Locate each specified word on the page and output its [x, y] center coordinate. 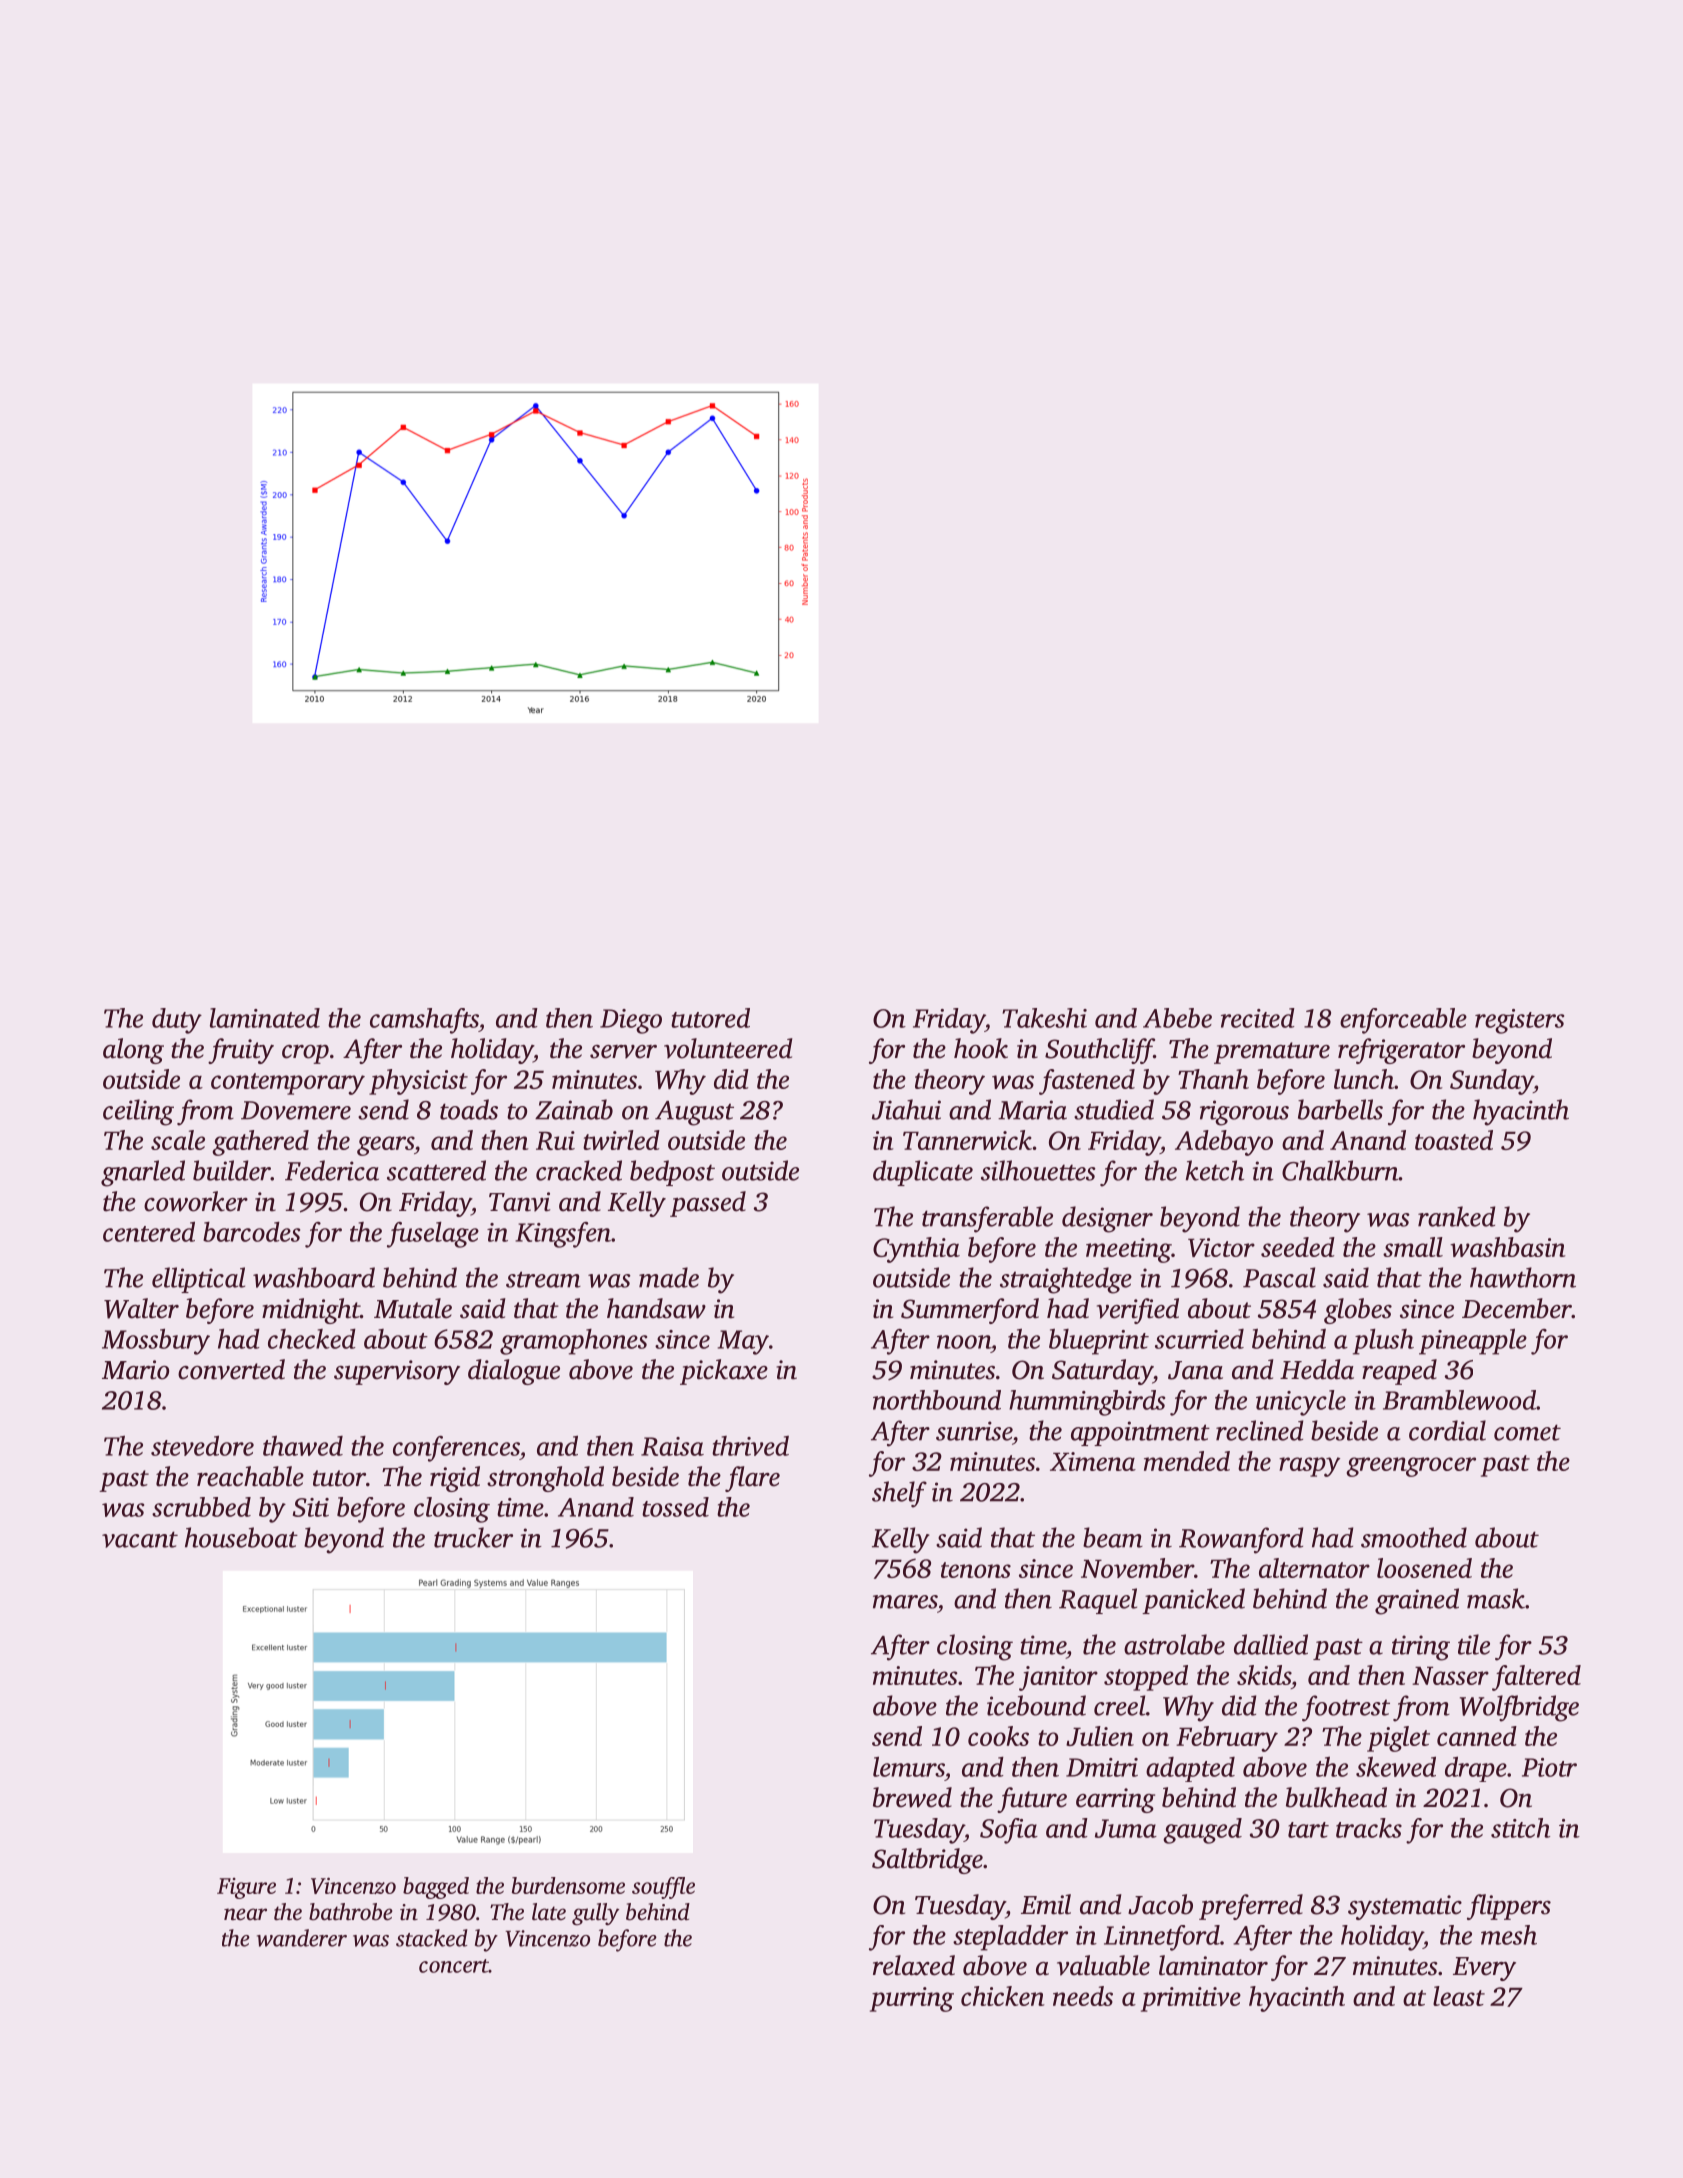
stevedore [202, 1446]
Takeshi [1044, 1018]
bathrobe [351, 1912]
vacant [140, 1539]
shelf [899, 1494]
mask [1496, 1598]
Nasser [1450, 1676]
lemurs [909, 1767]
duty [177, 1021]
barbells [1340, 1109]
